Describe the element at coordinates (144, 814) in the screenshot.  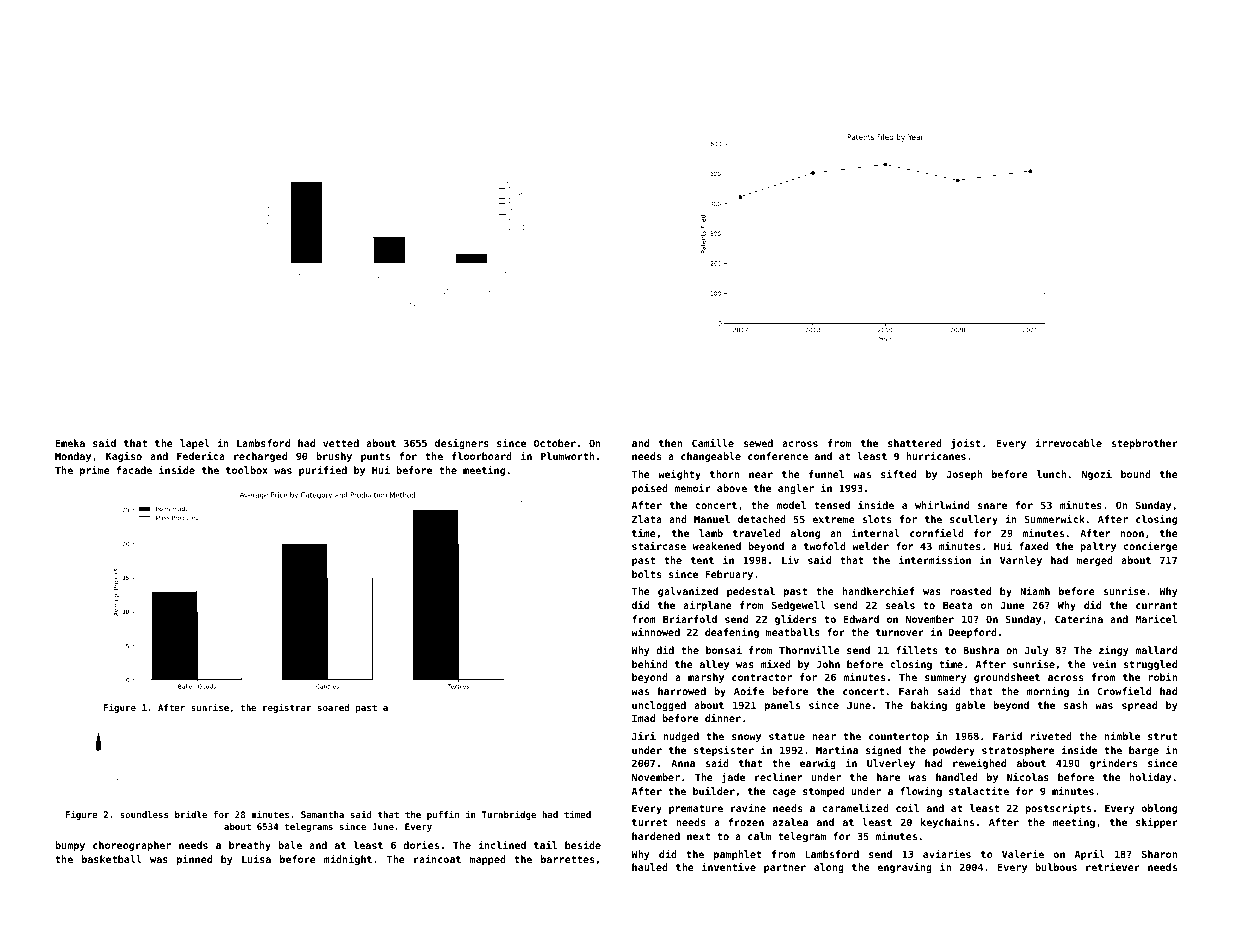
I see `soundless` at that location.
